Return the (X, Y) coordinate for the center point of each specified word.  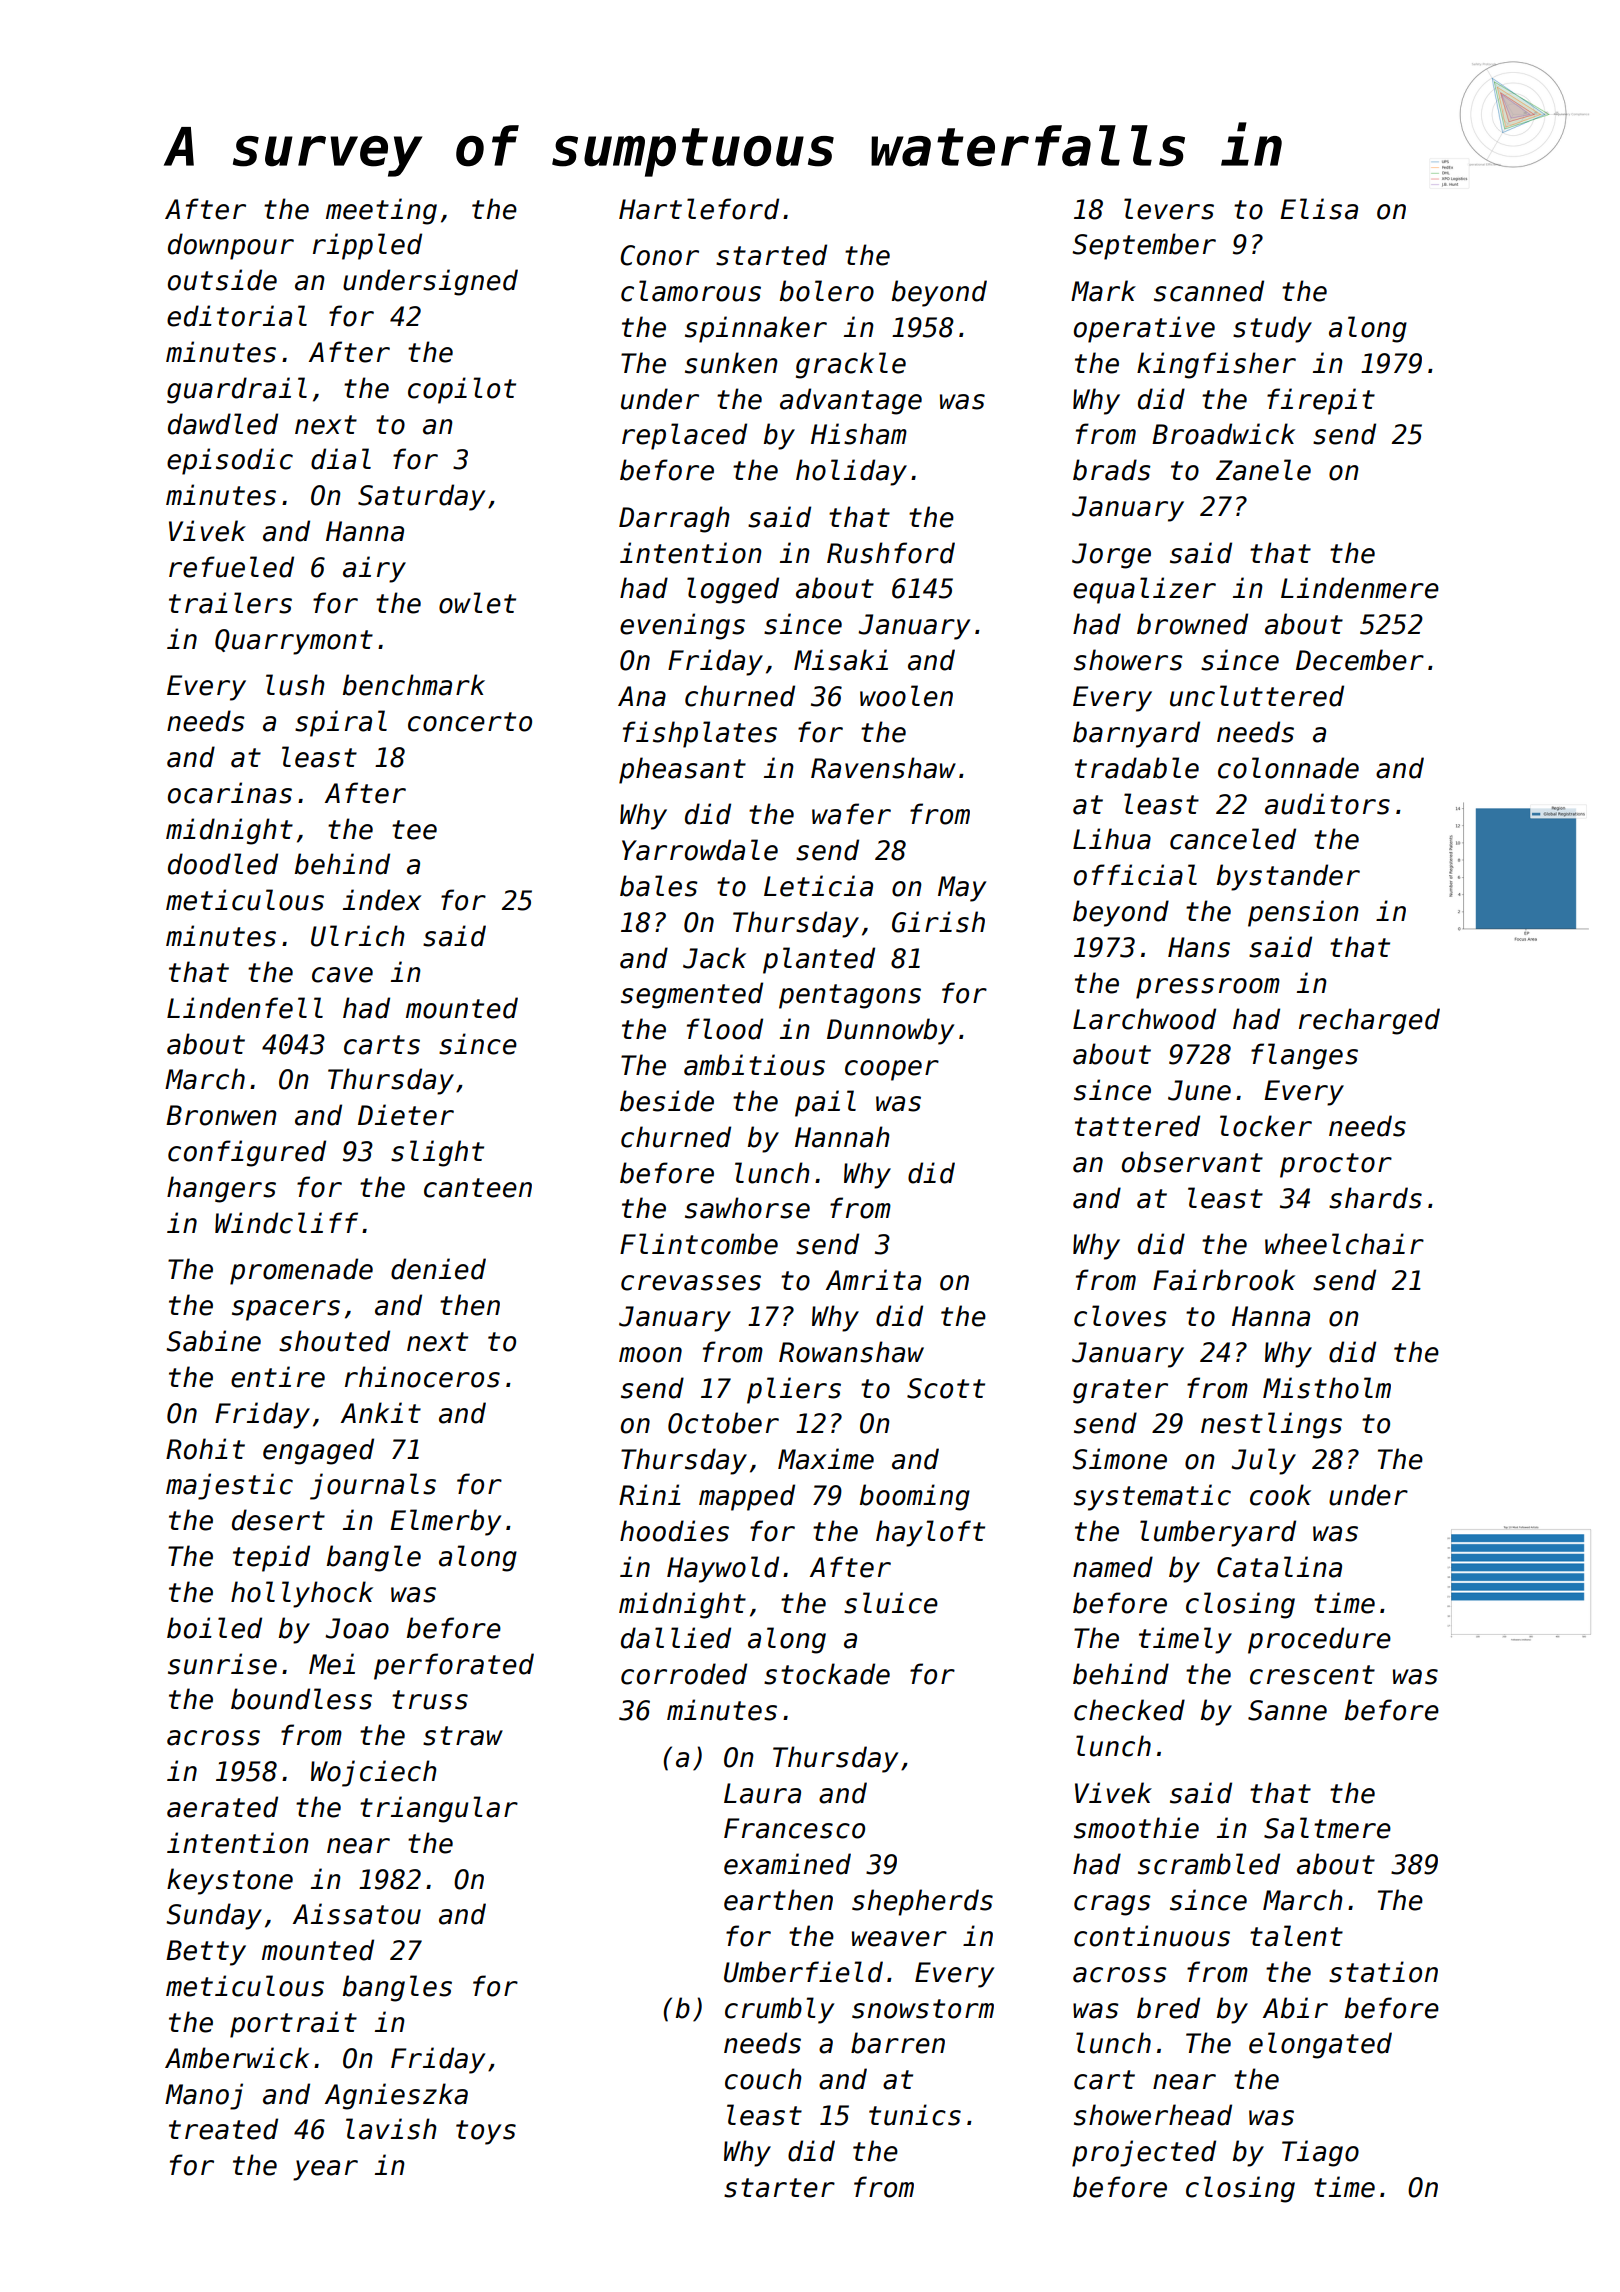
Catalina (1279, 1567)
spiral (341, 723)
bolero (827, 291)
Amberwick (237, 2058)
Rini (650, 1494)
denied (438, 1269)
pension (1303, 913)
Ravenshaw (883, 768)
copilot (462, 390)
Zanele (1263, 470)
